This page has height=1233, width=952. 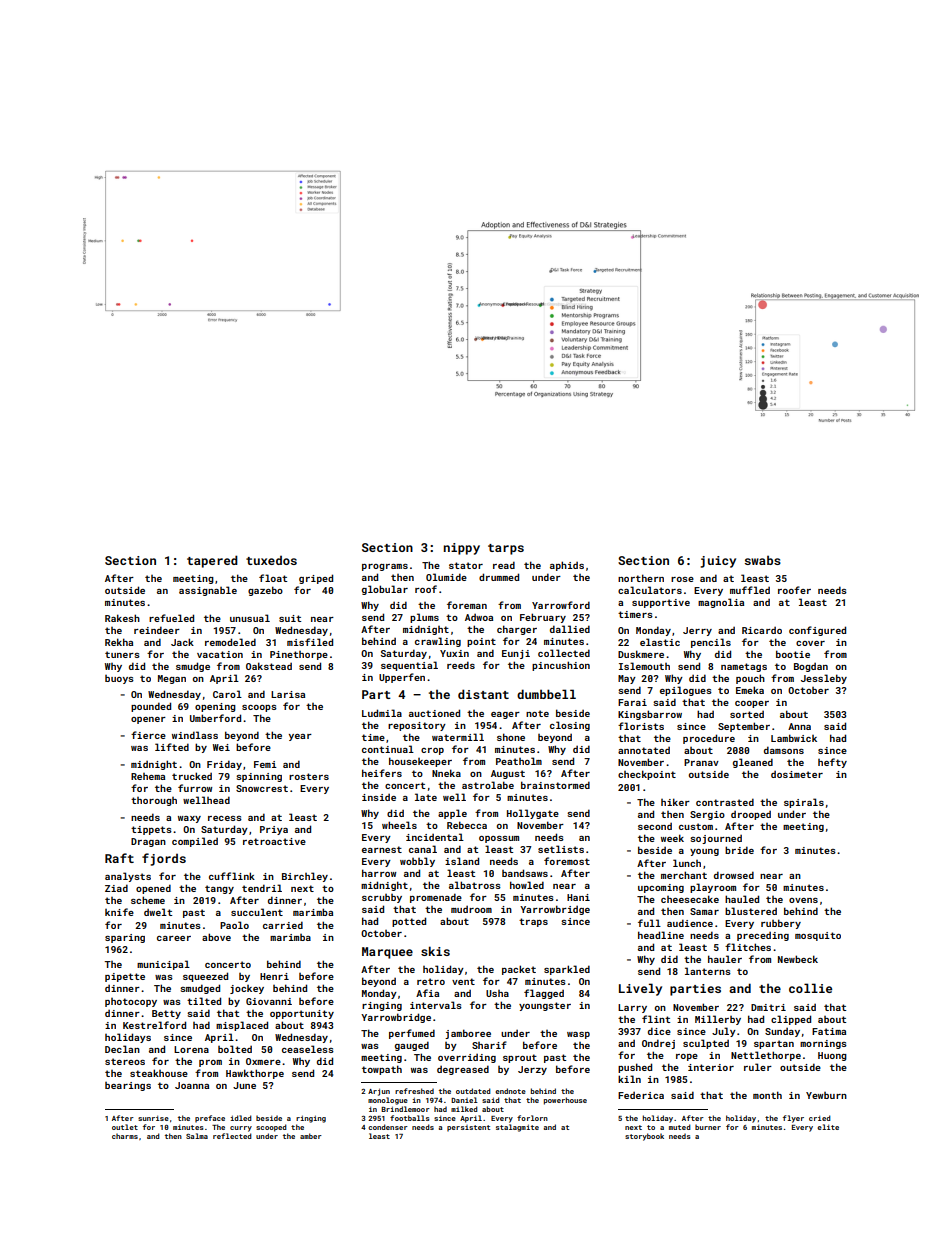 I want to click on flyer, so click(x=793, y=1119).
